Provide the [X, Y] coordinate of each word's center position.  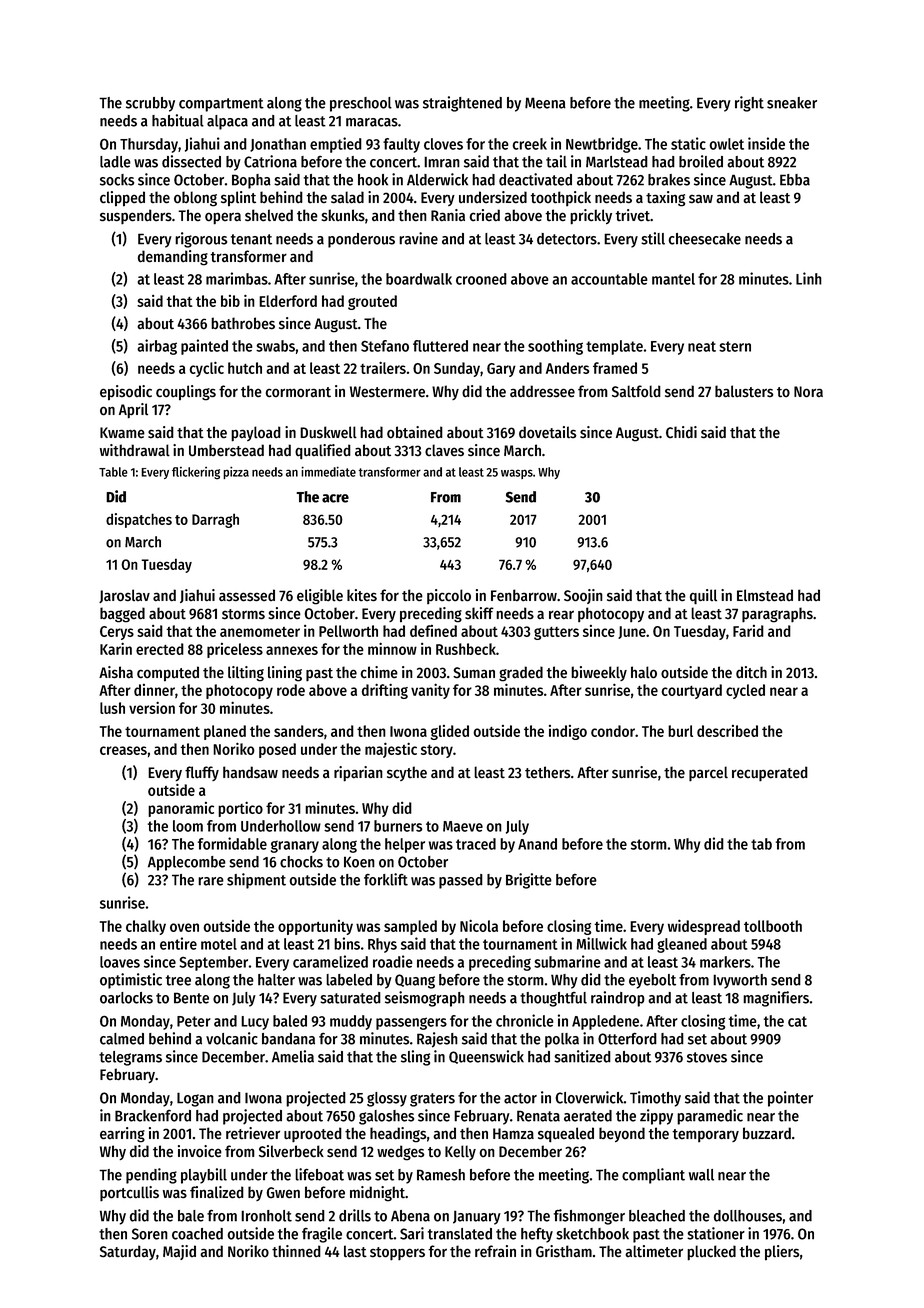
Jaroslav [124, 596]
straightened [462, 104]
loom [188, 826]
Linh [809, 278]
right [749, 104]
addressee [542, 391]
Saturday [128, 1252]
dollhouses [748, 1216]
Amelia [293, 1056]
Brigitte [529, 881]
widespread [704, 927]
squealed [566, 1135]
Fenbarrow [524, 595]
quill [703, 597]
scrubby [150, 104]
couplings [186, 393]
